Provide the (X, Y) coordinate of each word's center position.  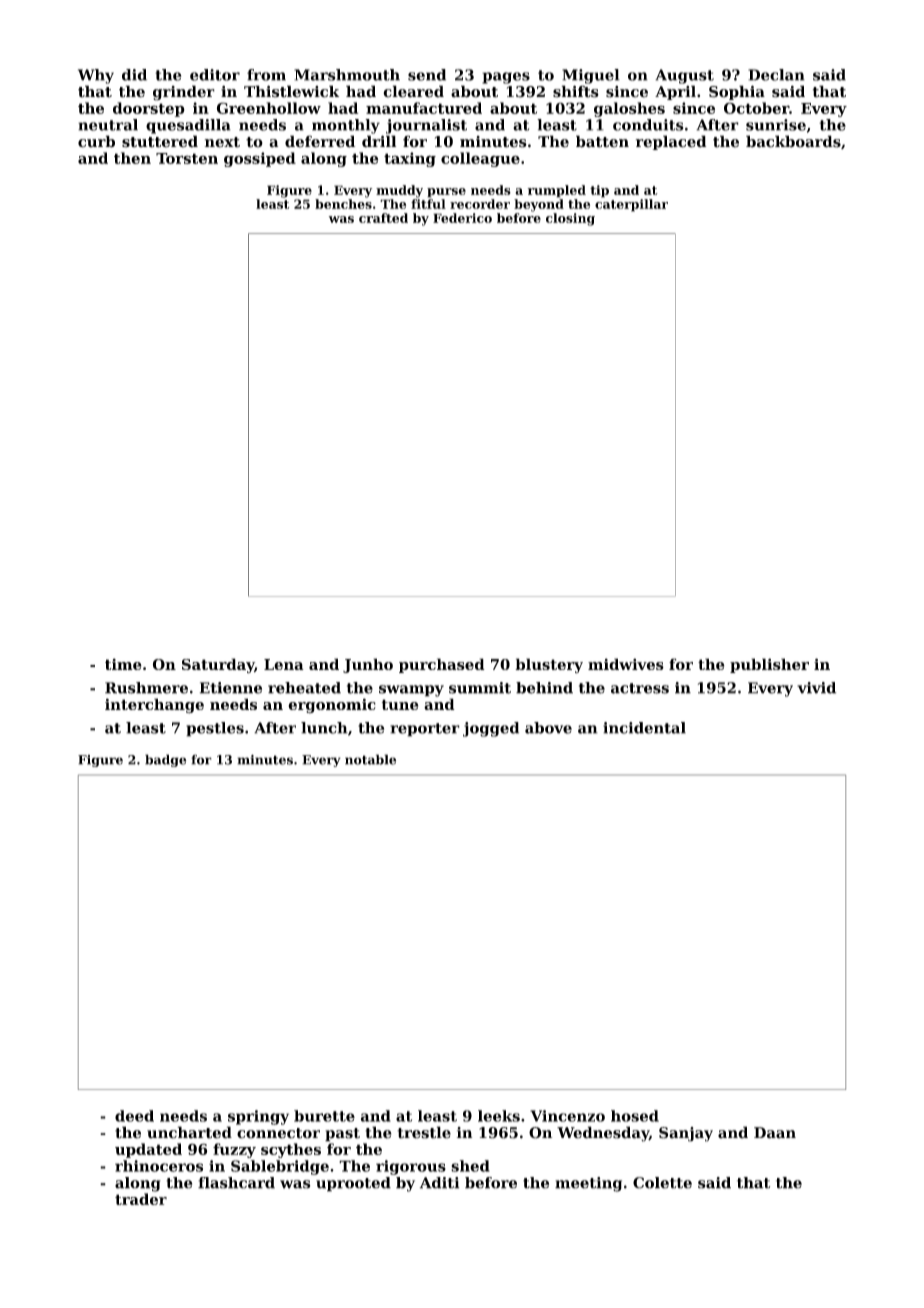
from (266, 75)
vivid (816, 688)
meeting (588, 1184)
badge (165, 760)
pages (506, 78)
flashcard (236, 1183)
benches (343, 204)
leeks (499, 1116)
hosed (635, 1116)
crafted (383, 218)
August (684, 76)
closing (570, 219)
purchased (442, 665)
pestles (215, 729)
